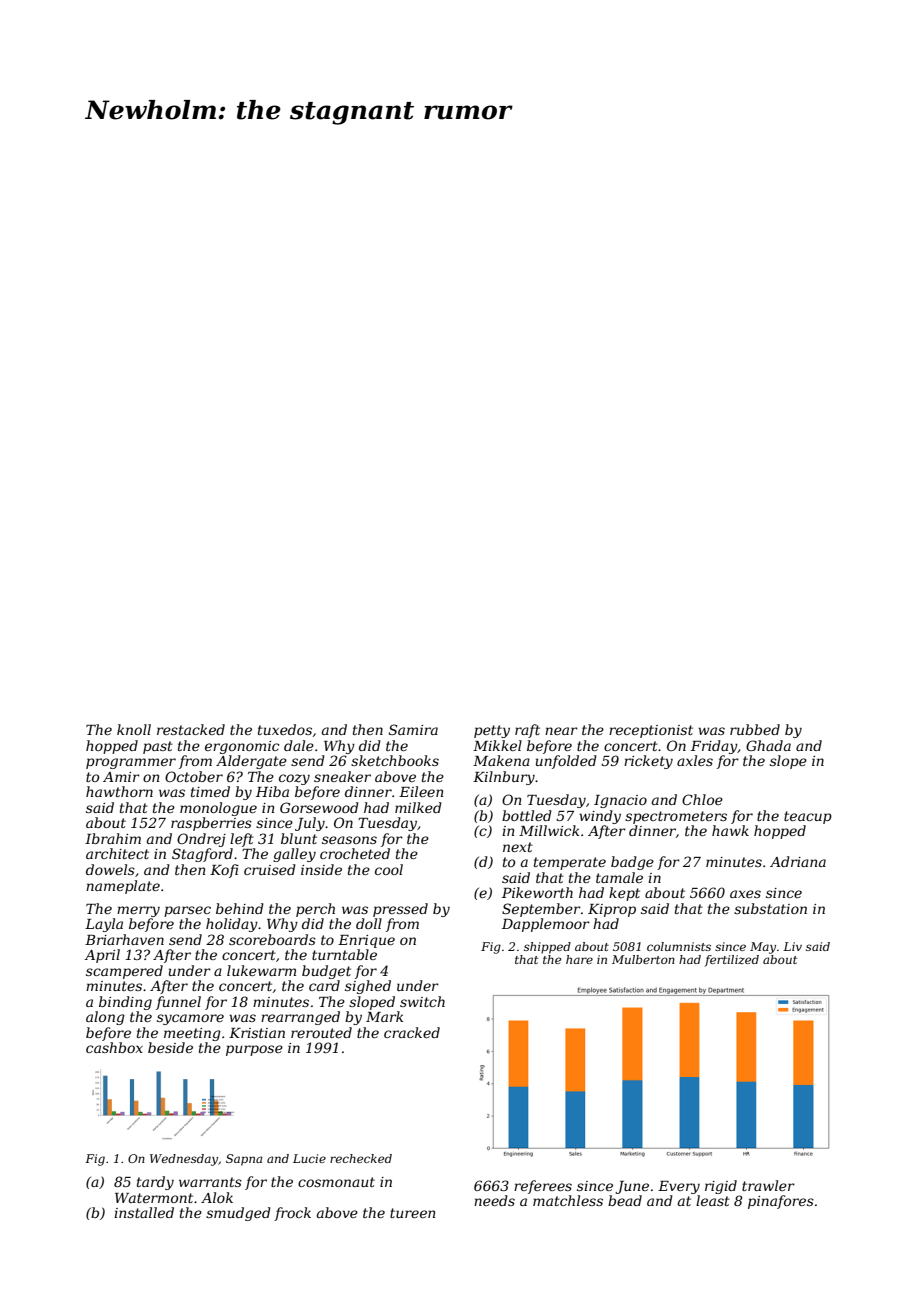 This page has width=924, height=1308. Describe the element at coordinates (114, 1047) in the page. I see `cashbox` at that location.
